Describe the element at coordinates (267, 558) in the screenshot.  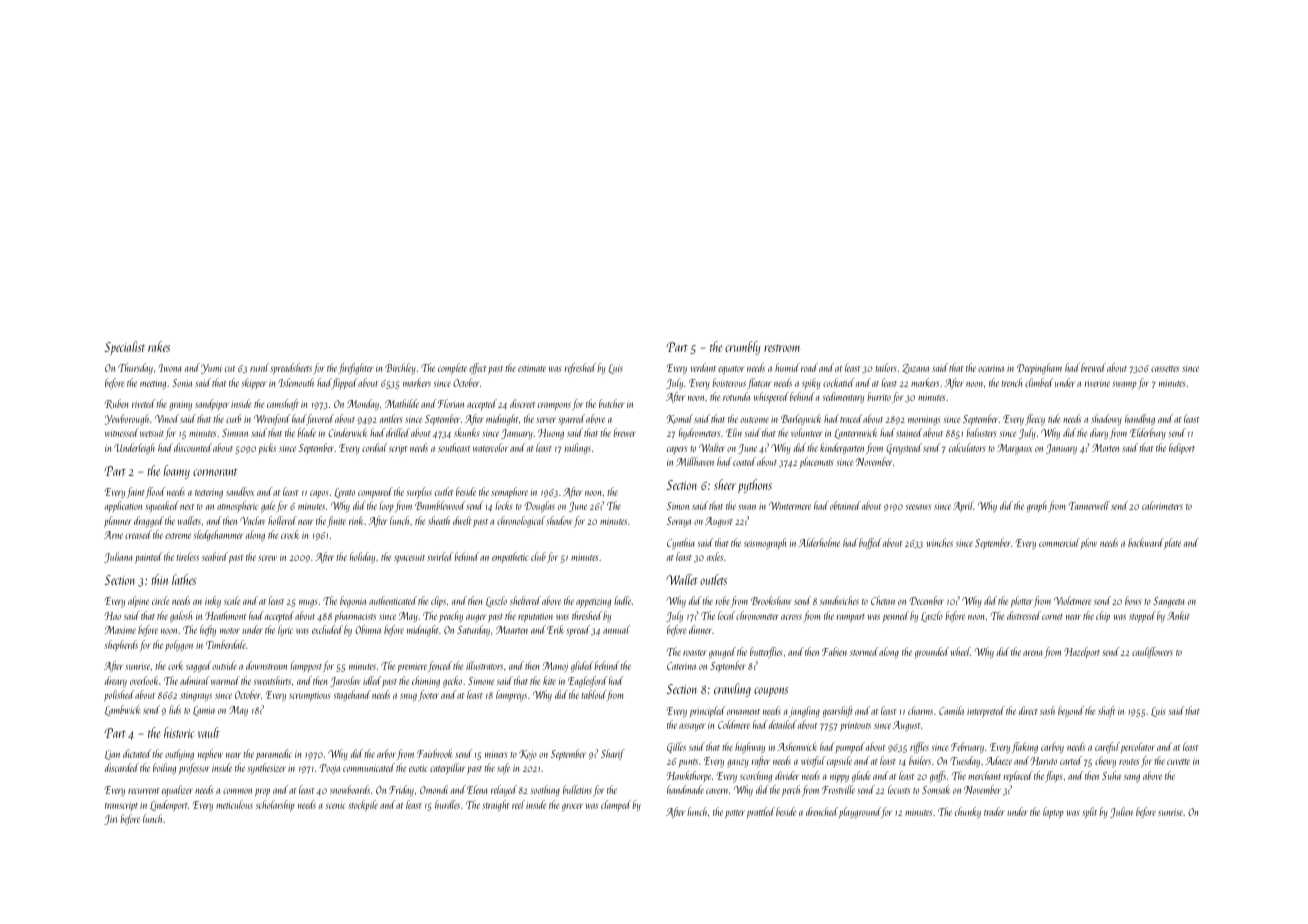
I see `screw` at that location.
